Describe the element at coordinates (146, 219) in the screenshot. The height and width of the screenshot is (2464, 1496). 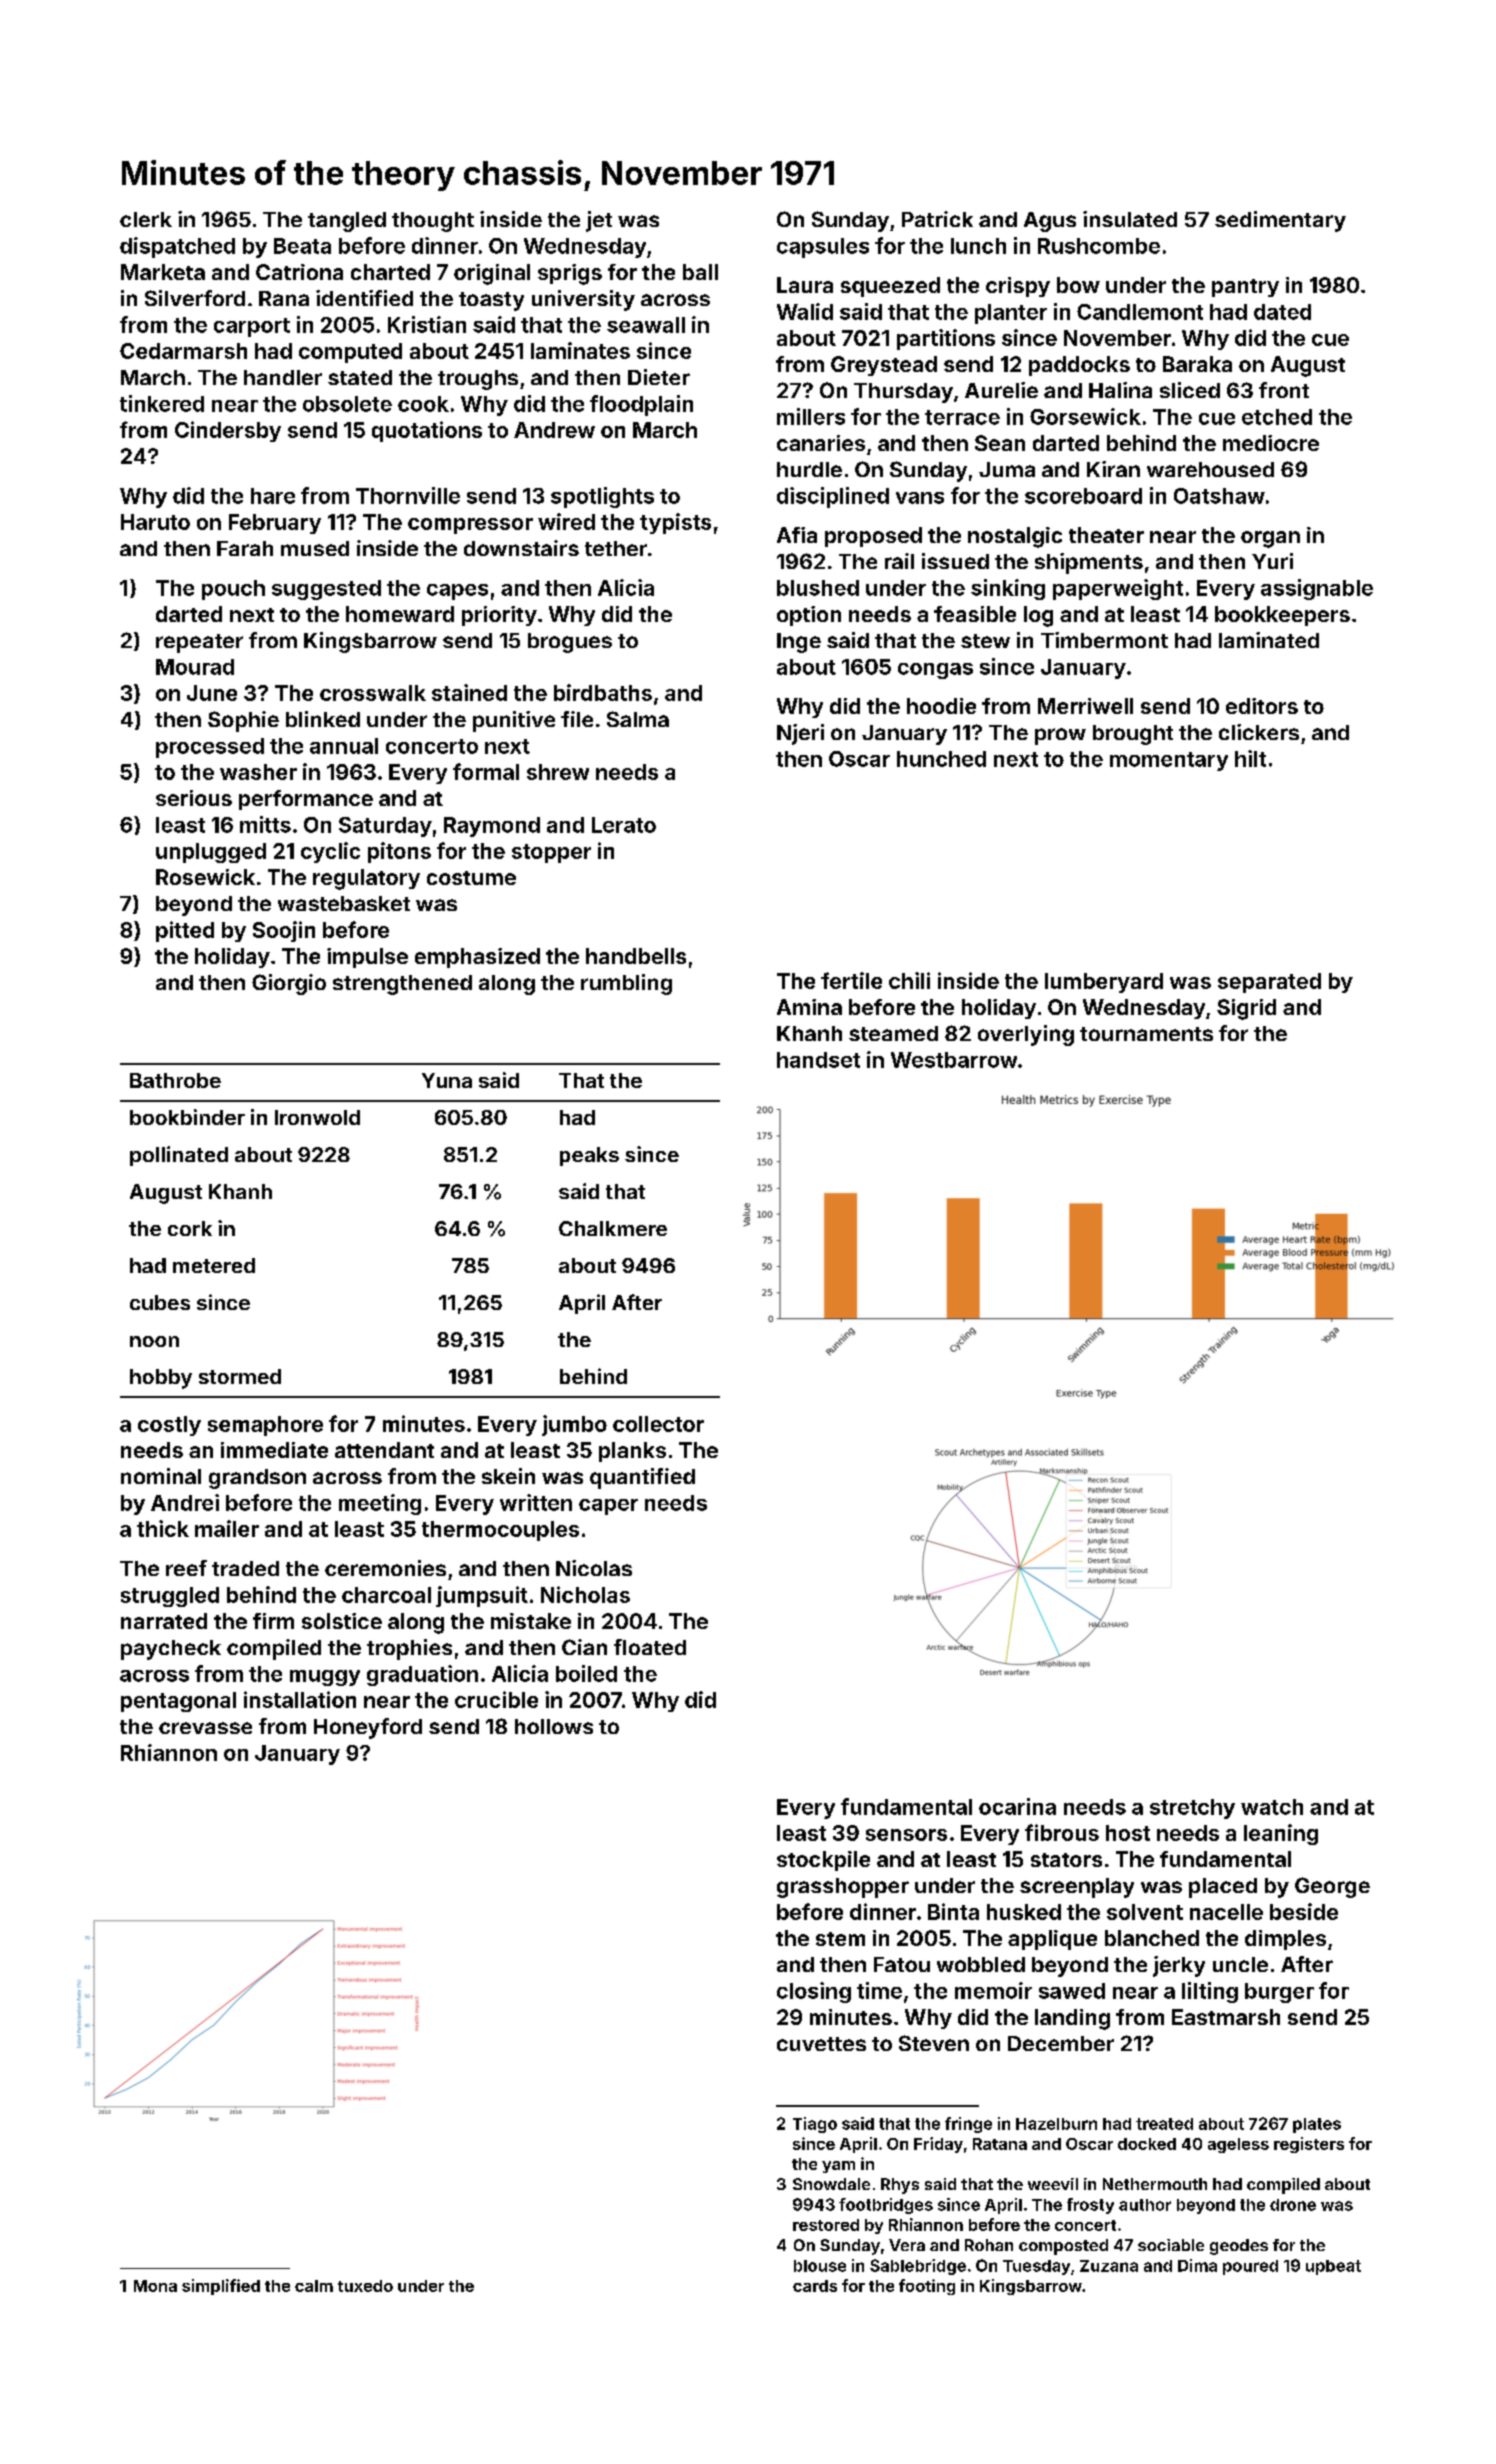
I see `clerk` at that location.
